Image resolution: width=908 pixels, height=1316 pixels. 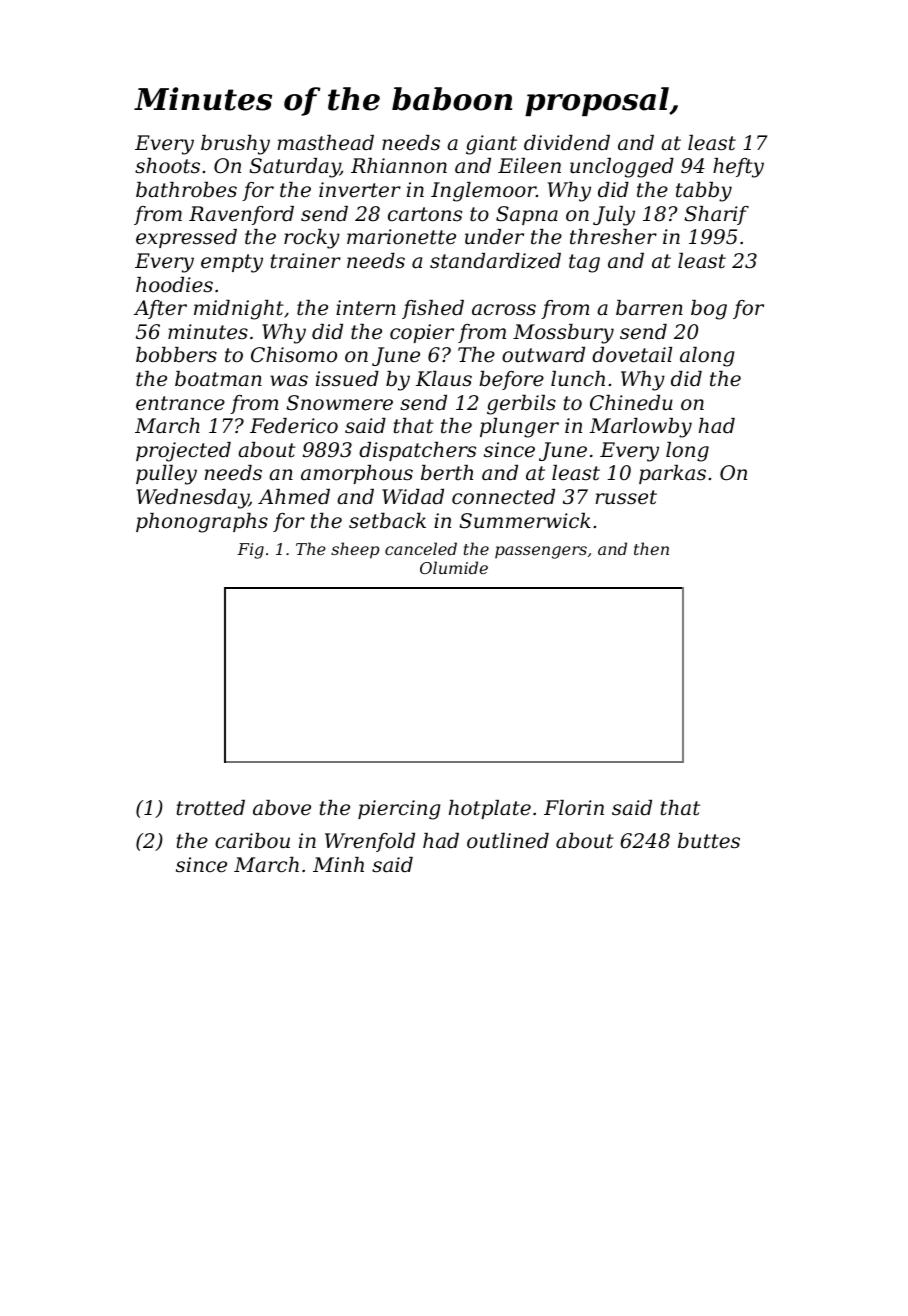 I want to click on trotted, so click(x=211, y=808).
